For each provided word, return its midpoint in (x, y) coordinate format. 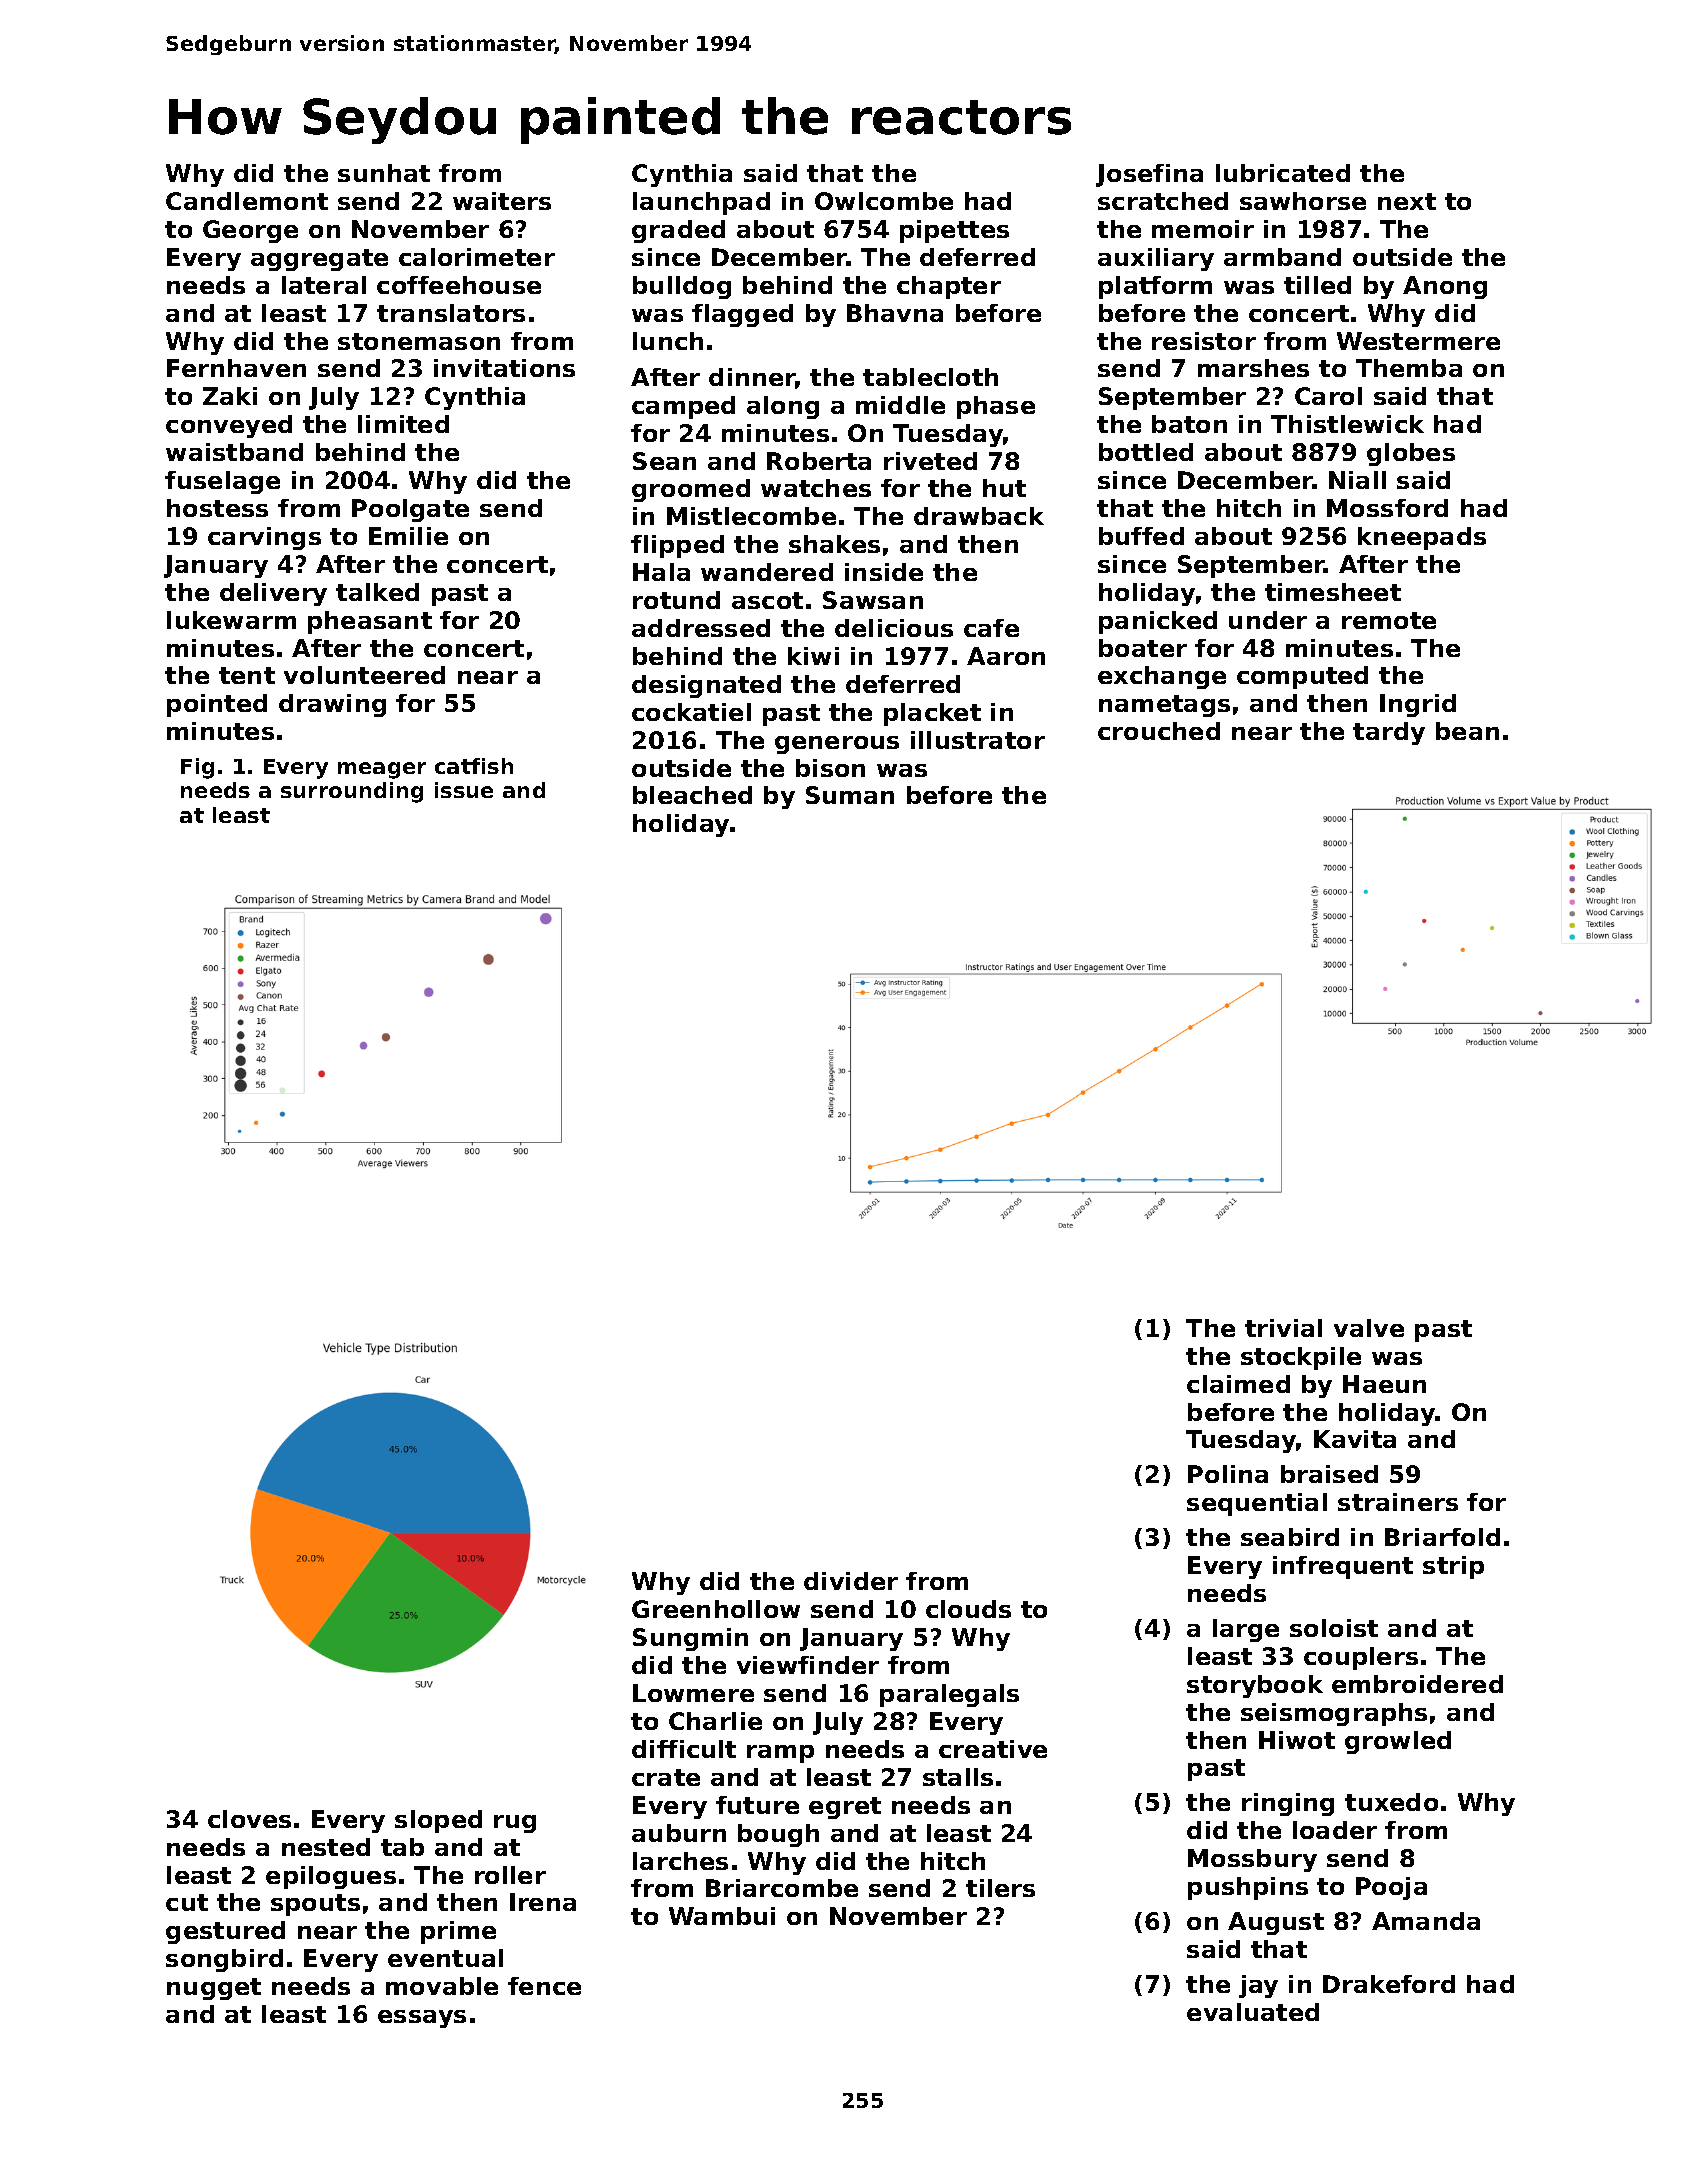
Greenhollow (716, 1609)
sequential (1257, 1504)
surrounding (352, 792)
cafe (991, 628)
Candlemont (247, 201)
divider (851, 1581)
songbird (224, 1960)
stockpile (1301, 1358)
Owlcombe (884, 201)
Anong (1445, 287)
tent (247, 675)
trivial (1283, 1328)
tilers (1000, 1888)
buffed (1141, 536)
